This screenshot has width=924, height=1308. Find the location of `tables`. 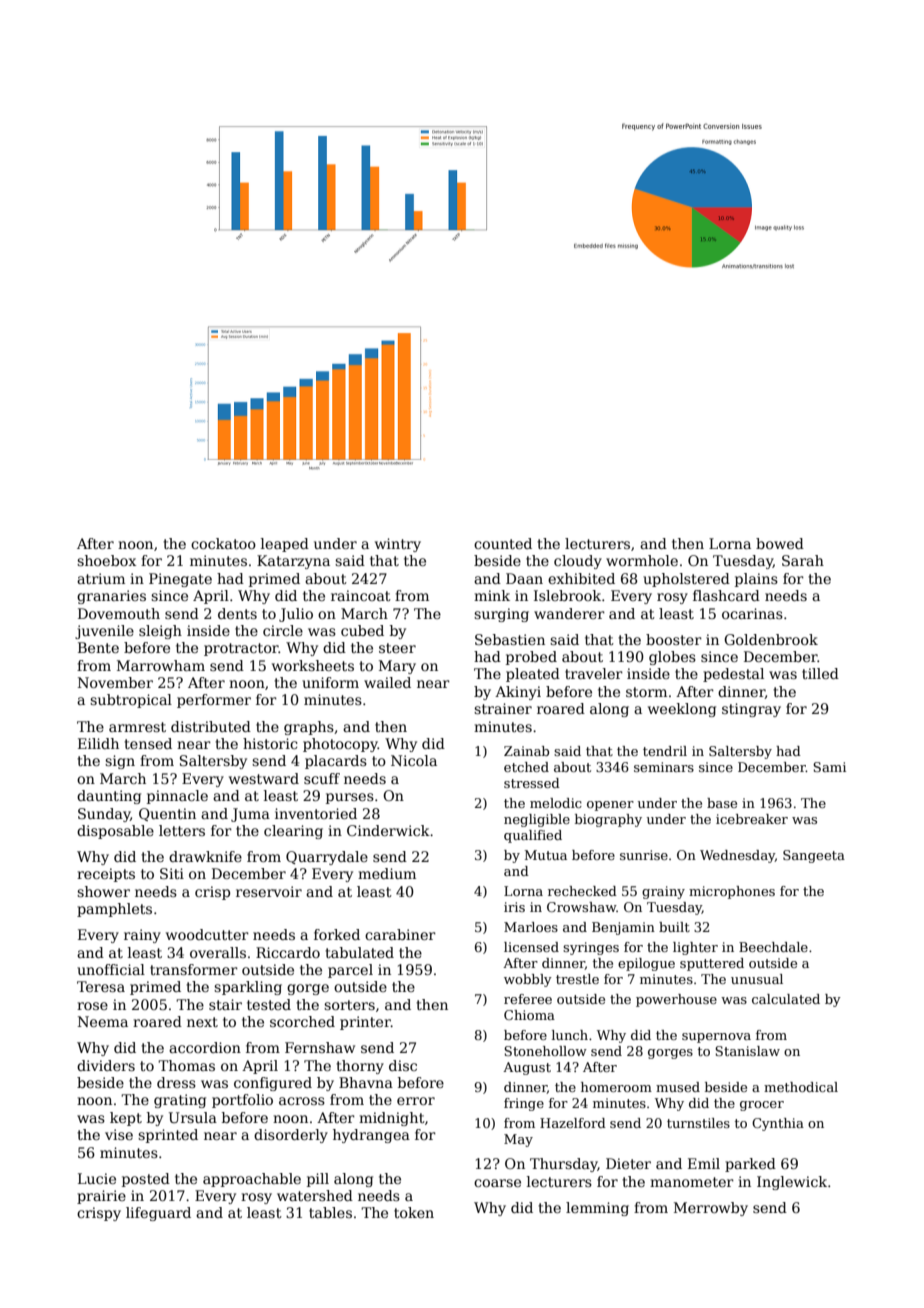

tables is located at coordinates (330, 1212).
